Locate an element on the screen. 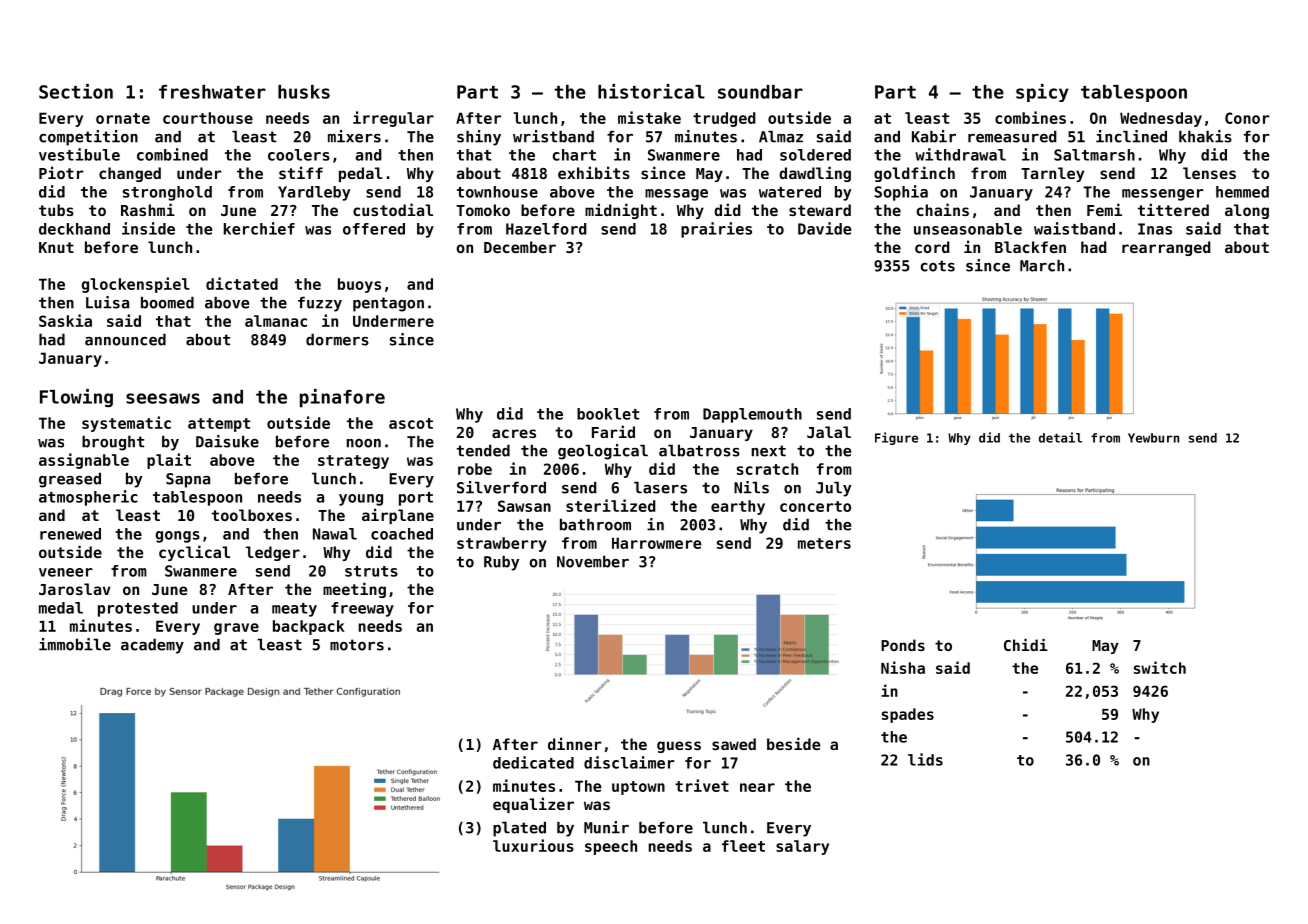 Image resolution: width=1308 pixels, height=924 pixels. plated is located at coordinates (519, 829).
